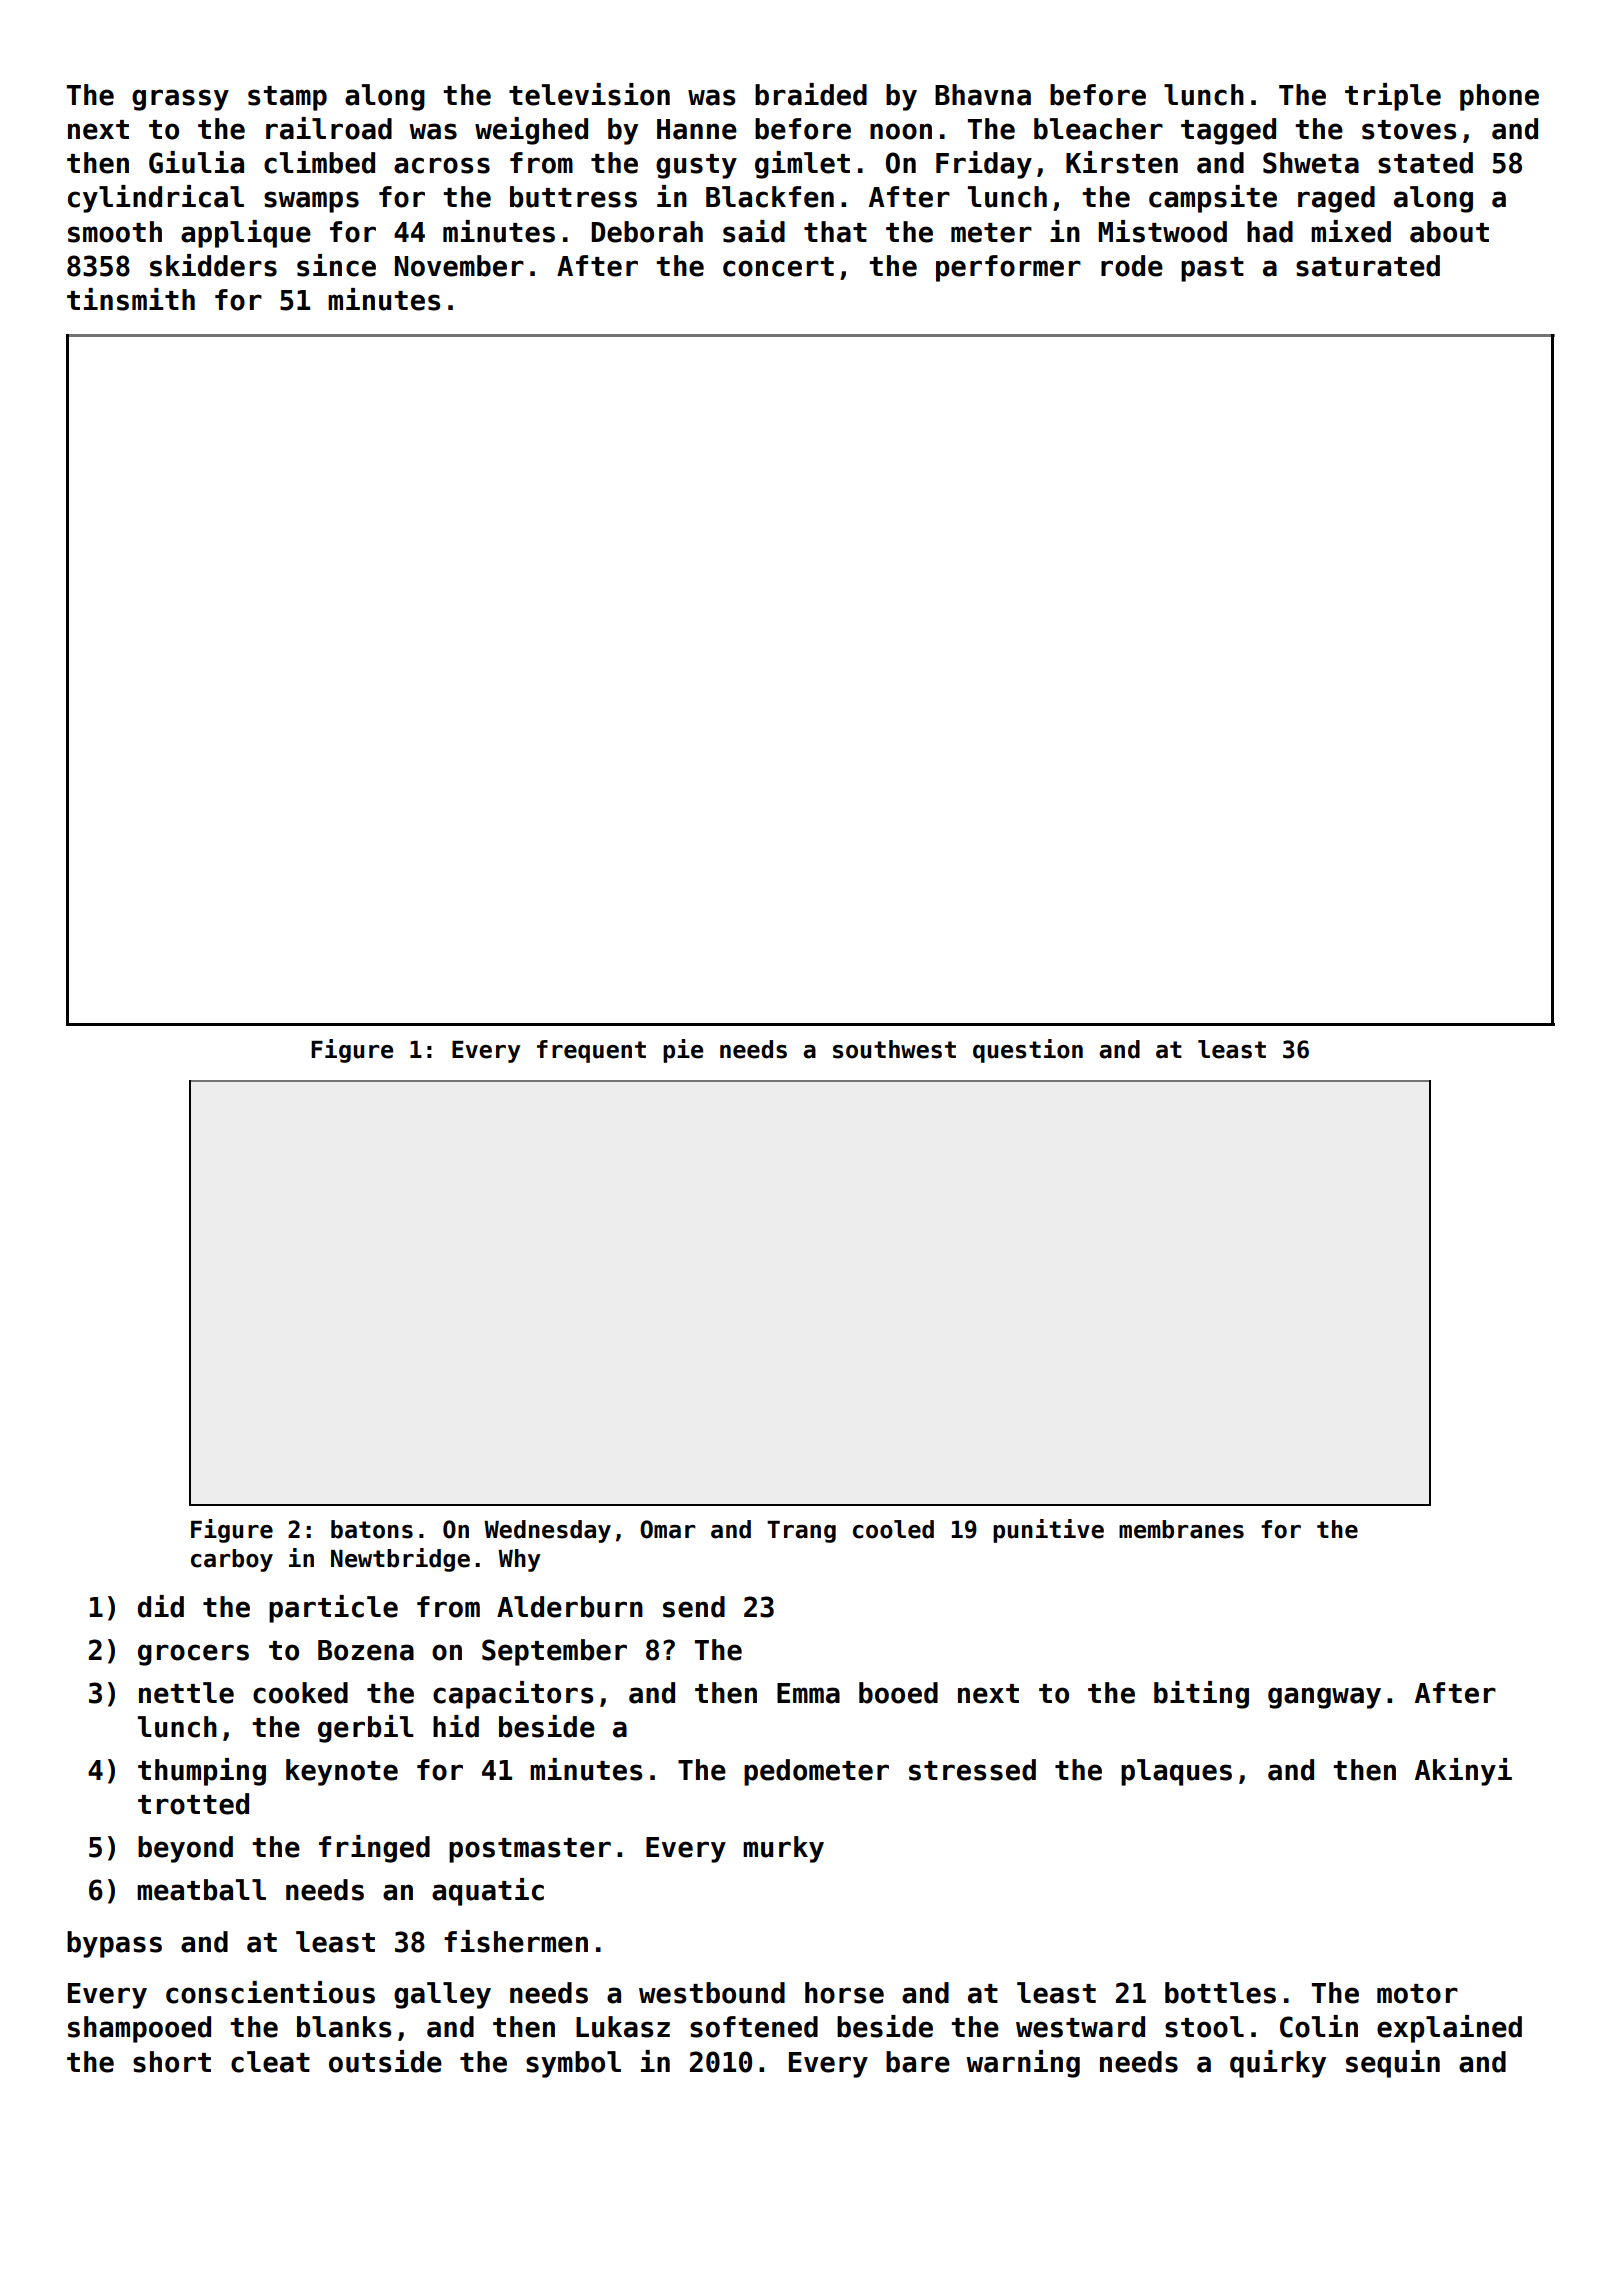 The image size is (1620, 2292). Describe the element at coordinates (1212, 269) in the document. I see `past` at that location.
